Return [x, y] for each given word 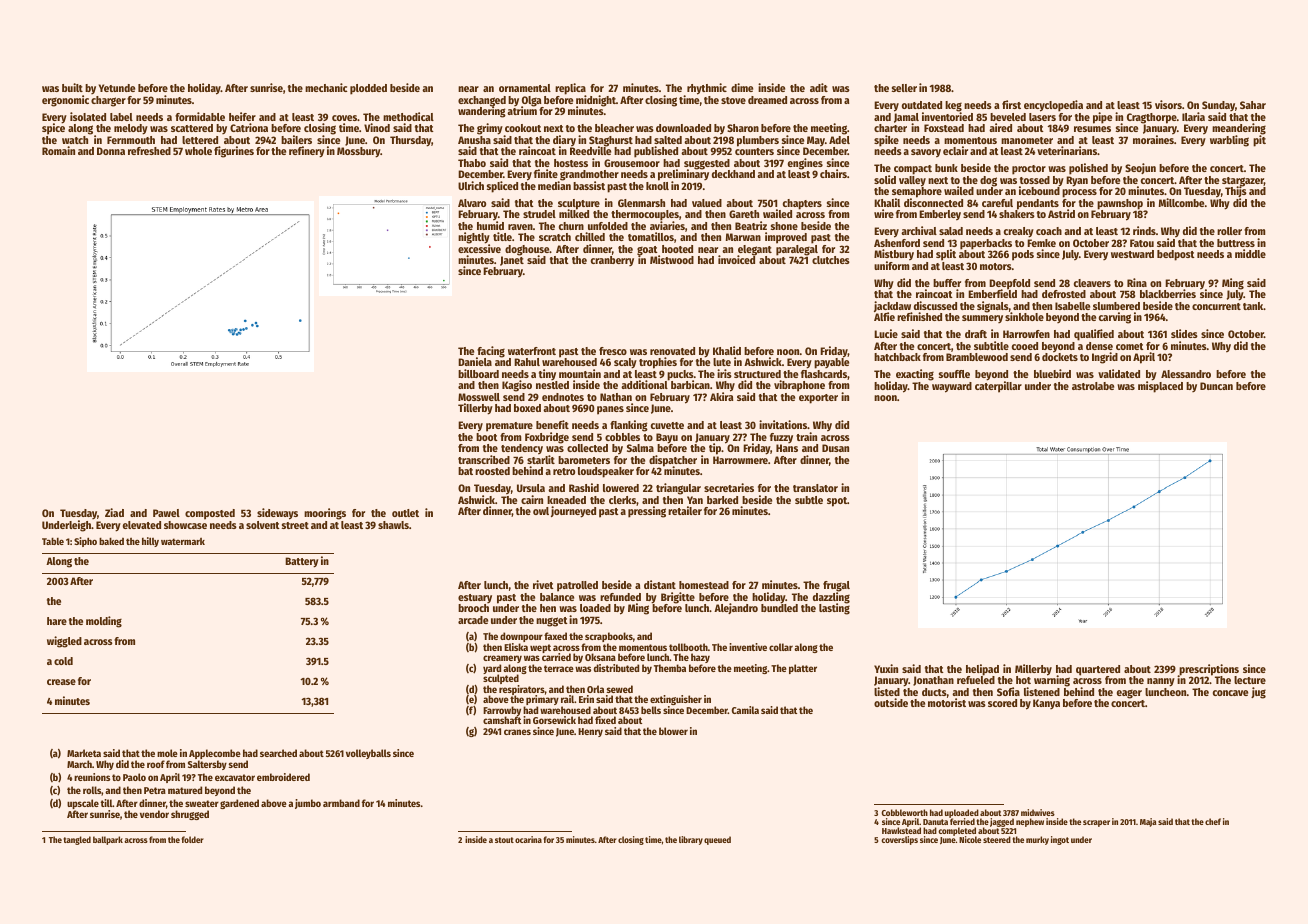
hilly [150, 542]
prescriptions [1208, 670]
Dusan [835, 448]
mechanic [326, 87]
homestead [704, 585]
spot [837, 502]
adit [819, 87]
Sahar [1253, 105]
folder [192, 839]
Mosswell [479, 397]
